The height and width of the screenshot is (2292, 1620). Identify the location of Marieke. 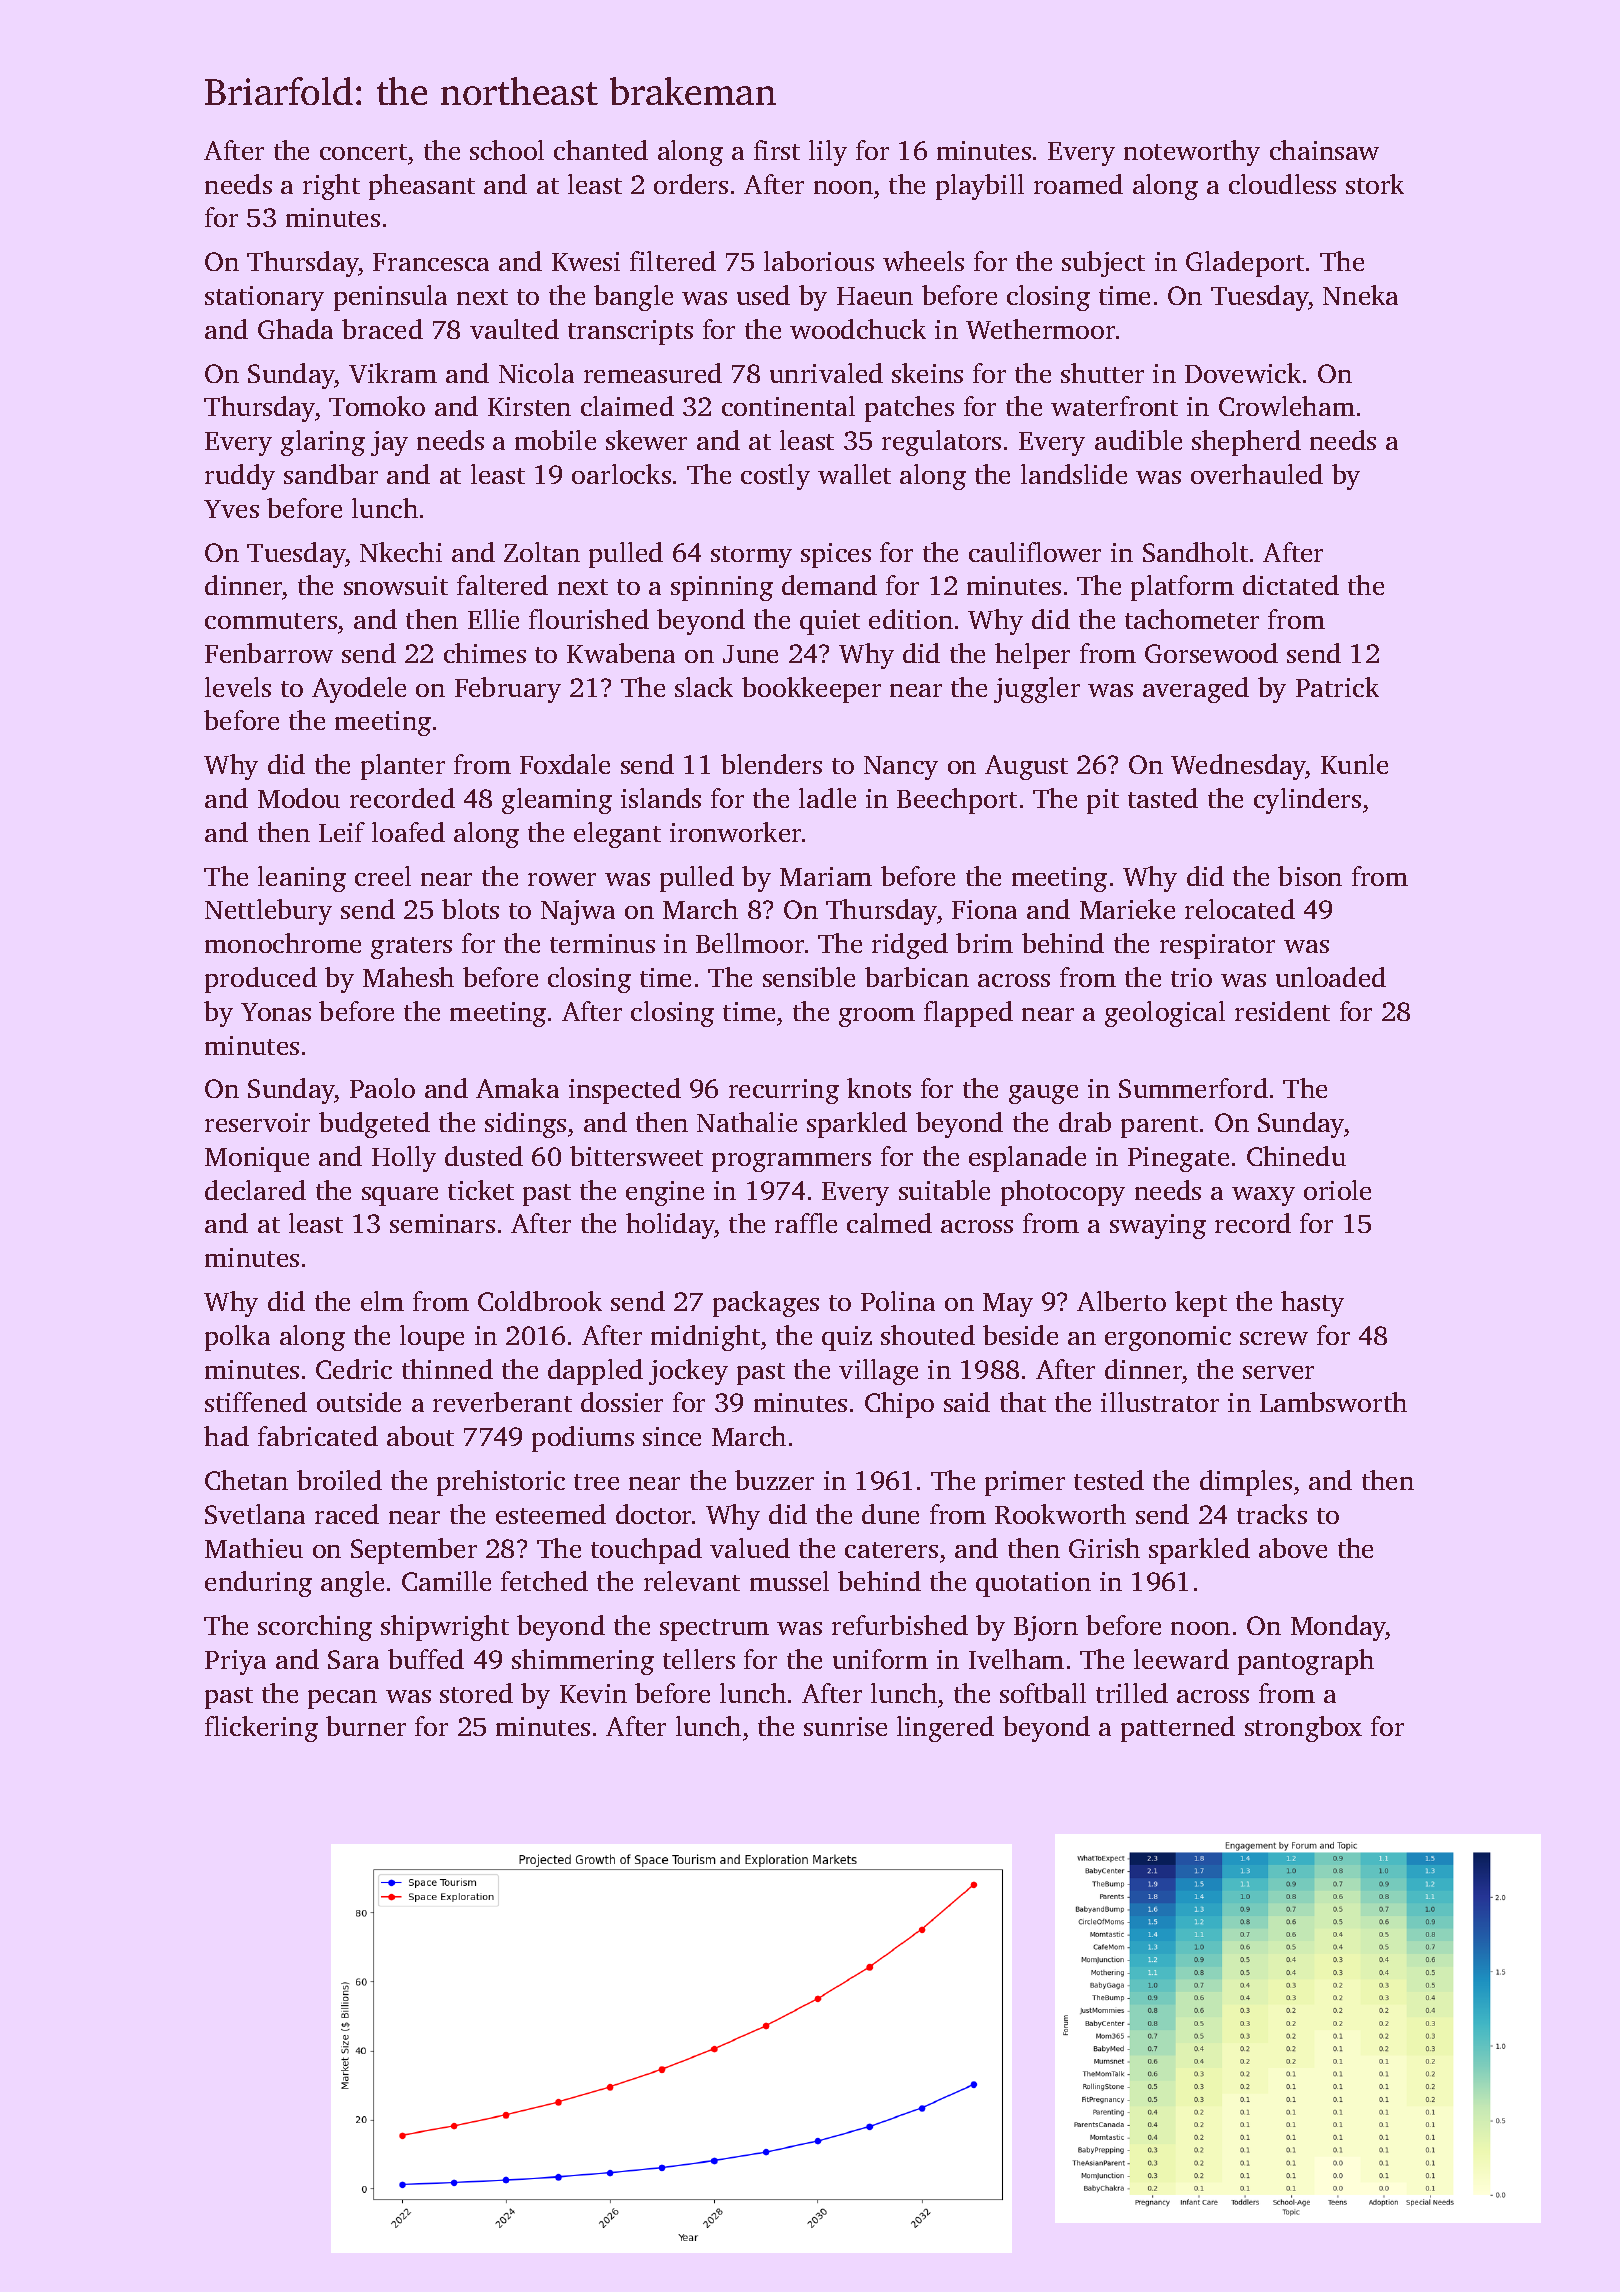
(1127, 909).
